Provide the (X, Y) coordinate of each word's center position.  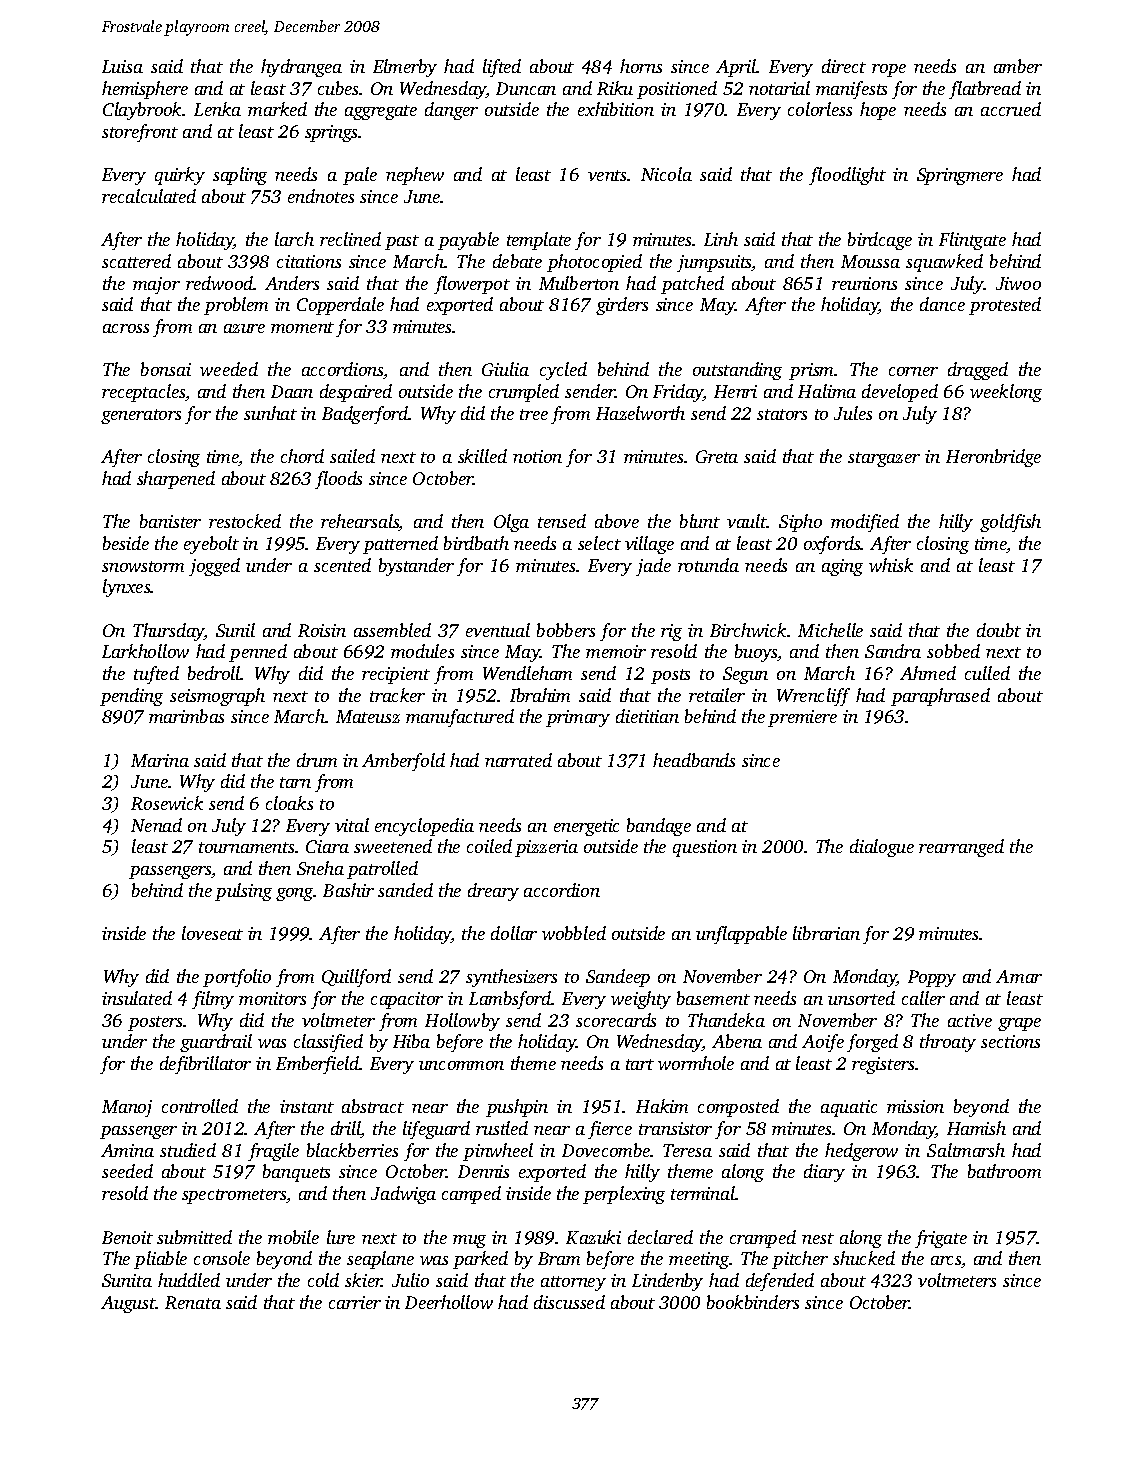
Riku (615, 88)
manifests (851, 90)
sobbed (953, 651)
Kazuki (593, 1237)
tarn (295, 782)
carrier (355, 1302)
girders (622, 306)
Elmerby (405, 68)
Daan (292, 391)
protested (1005, 306)
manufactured (460, 718)
